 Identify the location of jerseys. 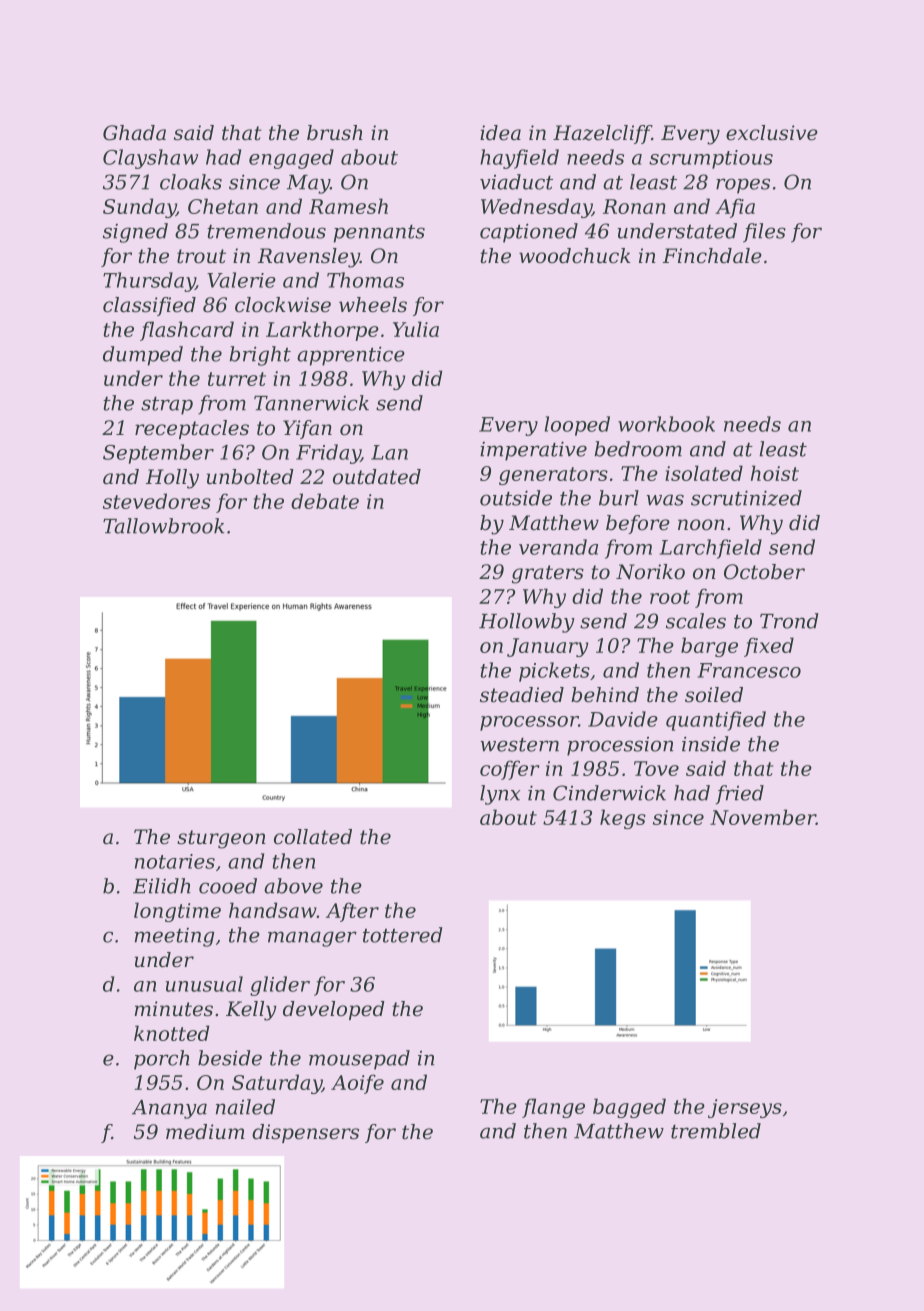
(745, 1108).
